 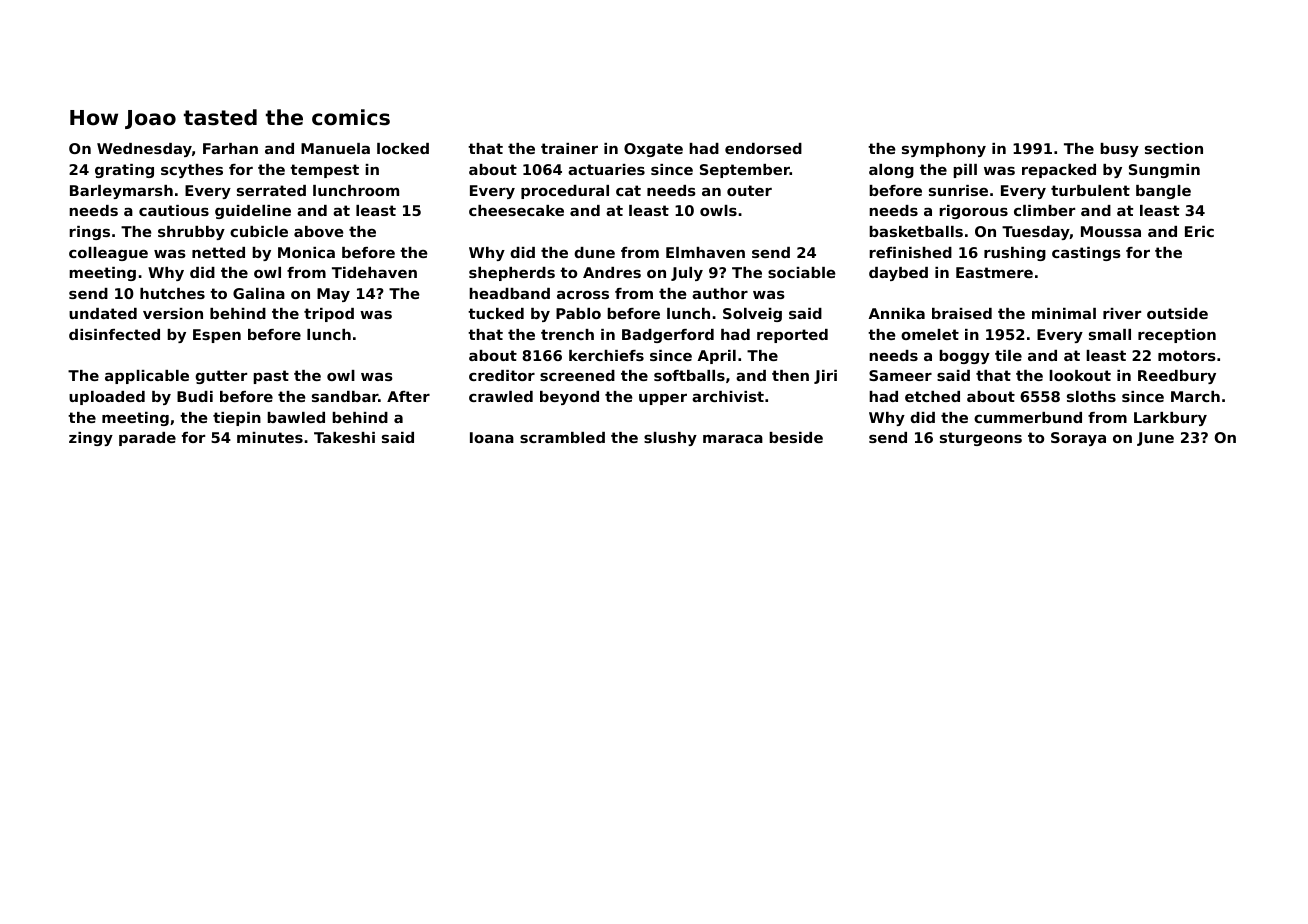 I want to click on actuaries, so click(x=606, y=169).
